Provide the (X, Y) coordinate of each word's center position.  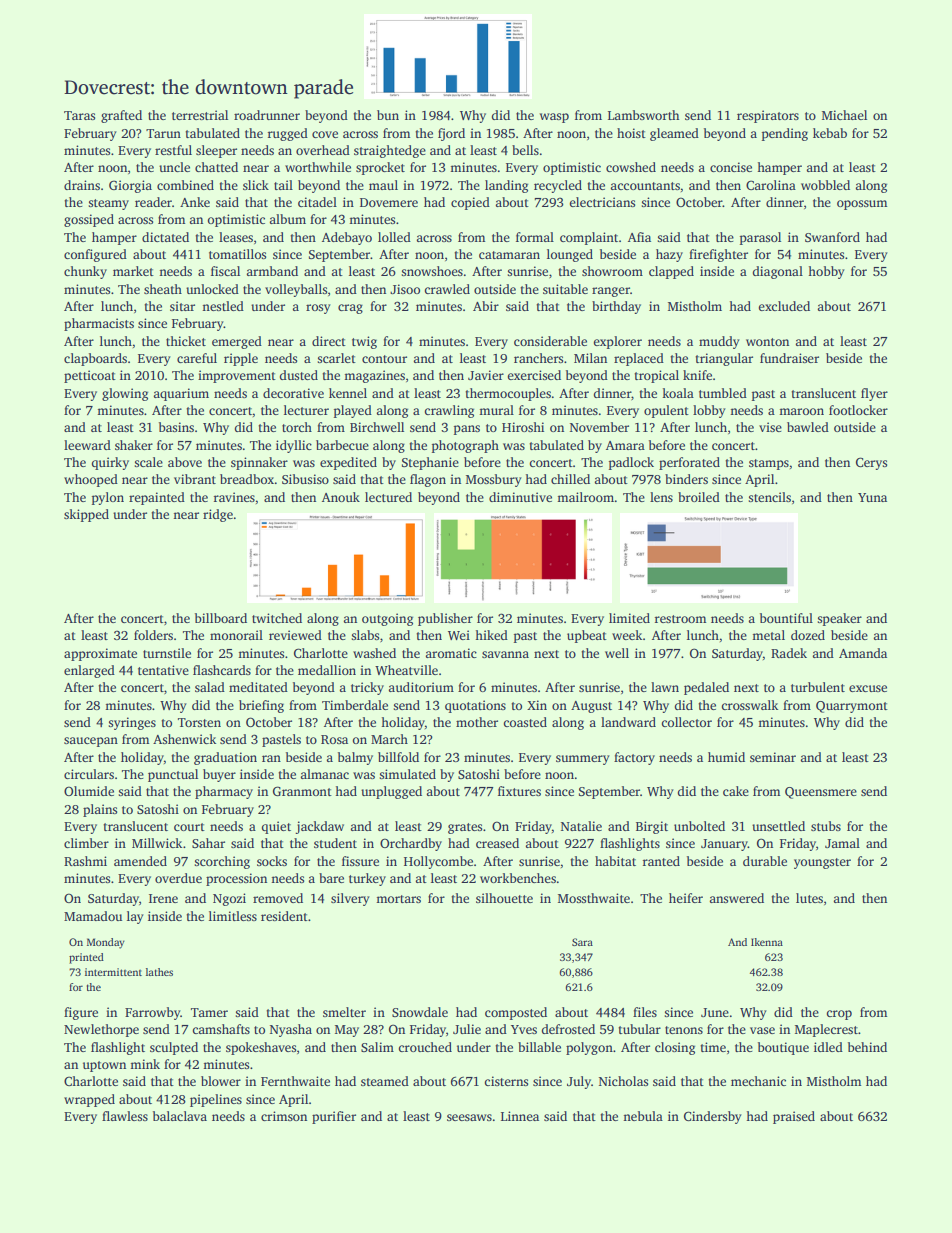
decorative (293, 393)
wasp (554, 118)
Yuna (872, 497)
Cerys (871, 463)
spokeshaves (261, 1048)
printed (86, 958)
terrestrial (200, 115)
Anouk (341, 497)
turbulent (818, 687)
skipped (86, 515)
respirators (768, 116)
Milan (590, 358)
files (645, 1012)
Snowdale (420, 1012)
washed (374, 653)
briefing (261, 706)
